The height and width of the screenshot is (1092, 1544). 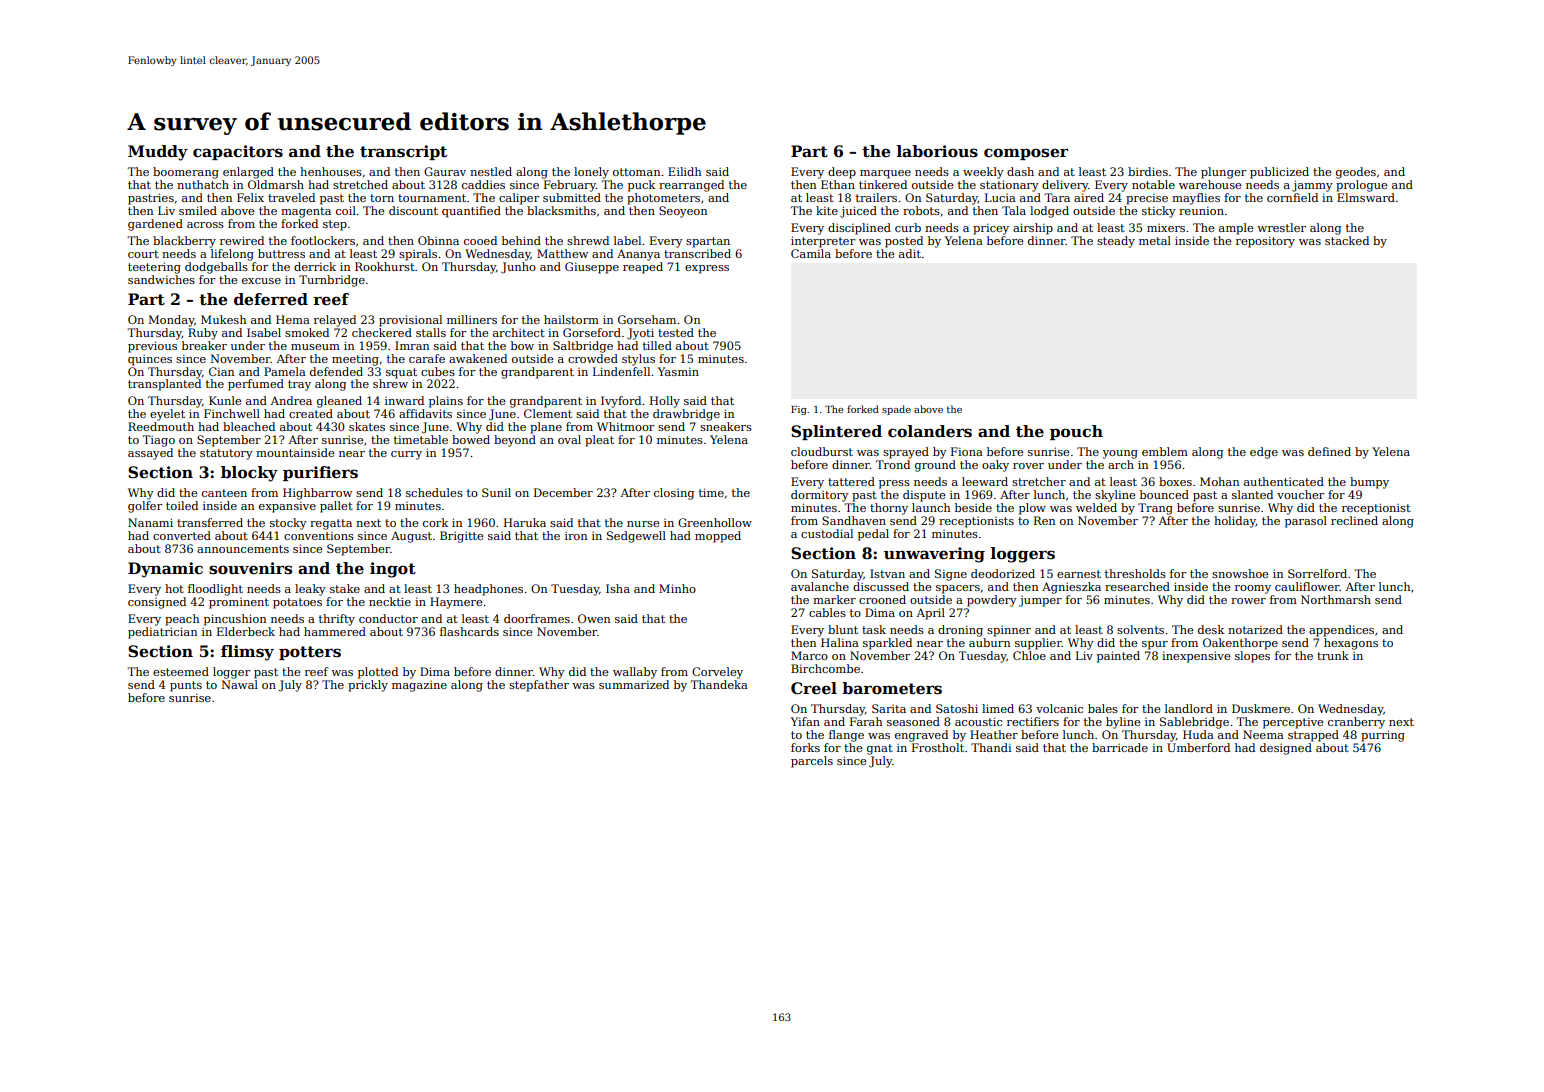 What do you see at coordinates (403, 152) in the screenshot?
I see `transcript` at bounding box center [403, 152].
